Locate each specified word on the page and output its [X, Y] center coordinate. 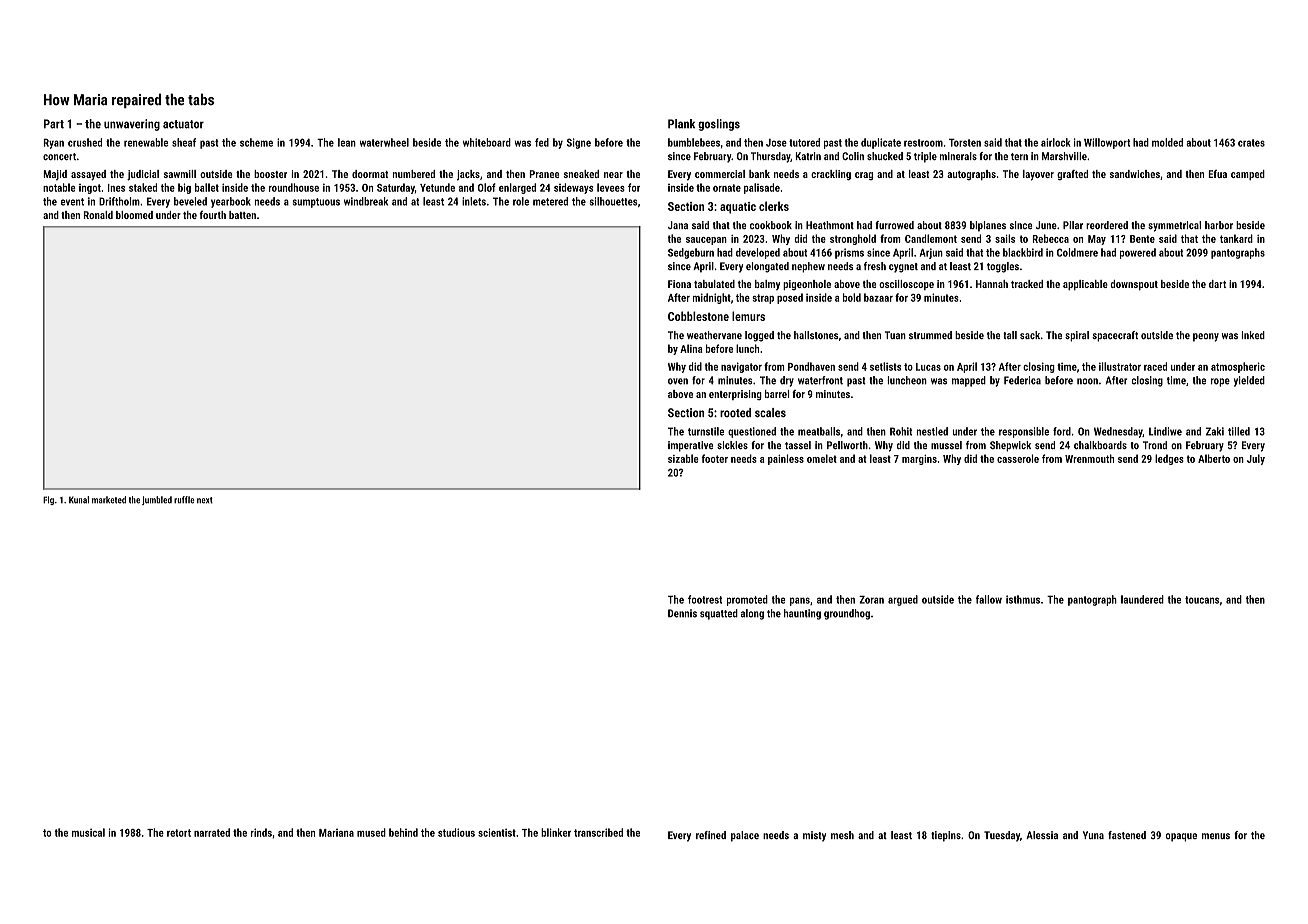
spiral [1077, 336]
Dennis [682, 613]
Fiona [679, 284]
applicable [1085, 285]
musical [88, 832]
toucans [1202, 600]
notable [59, 187]
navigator [741, 367]
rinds [261, 832]
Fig [48, 500]
